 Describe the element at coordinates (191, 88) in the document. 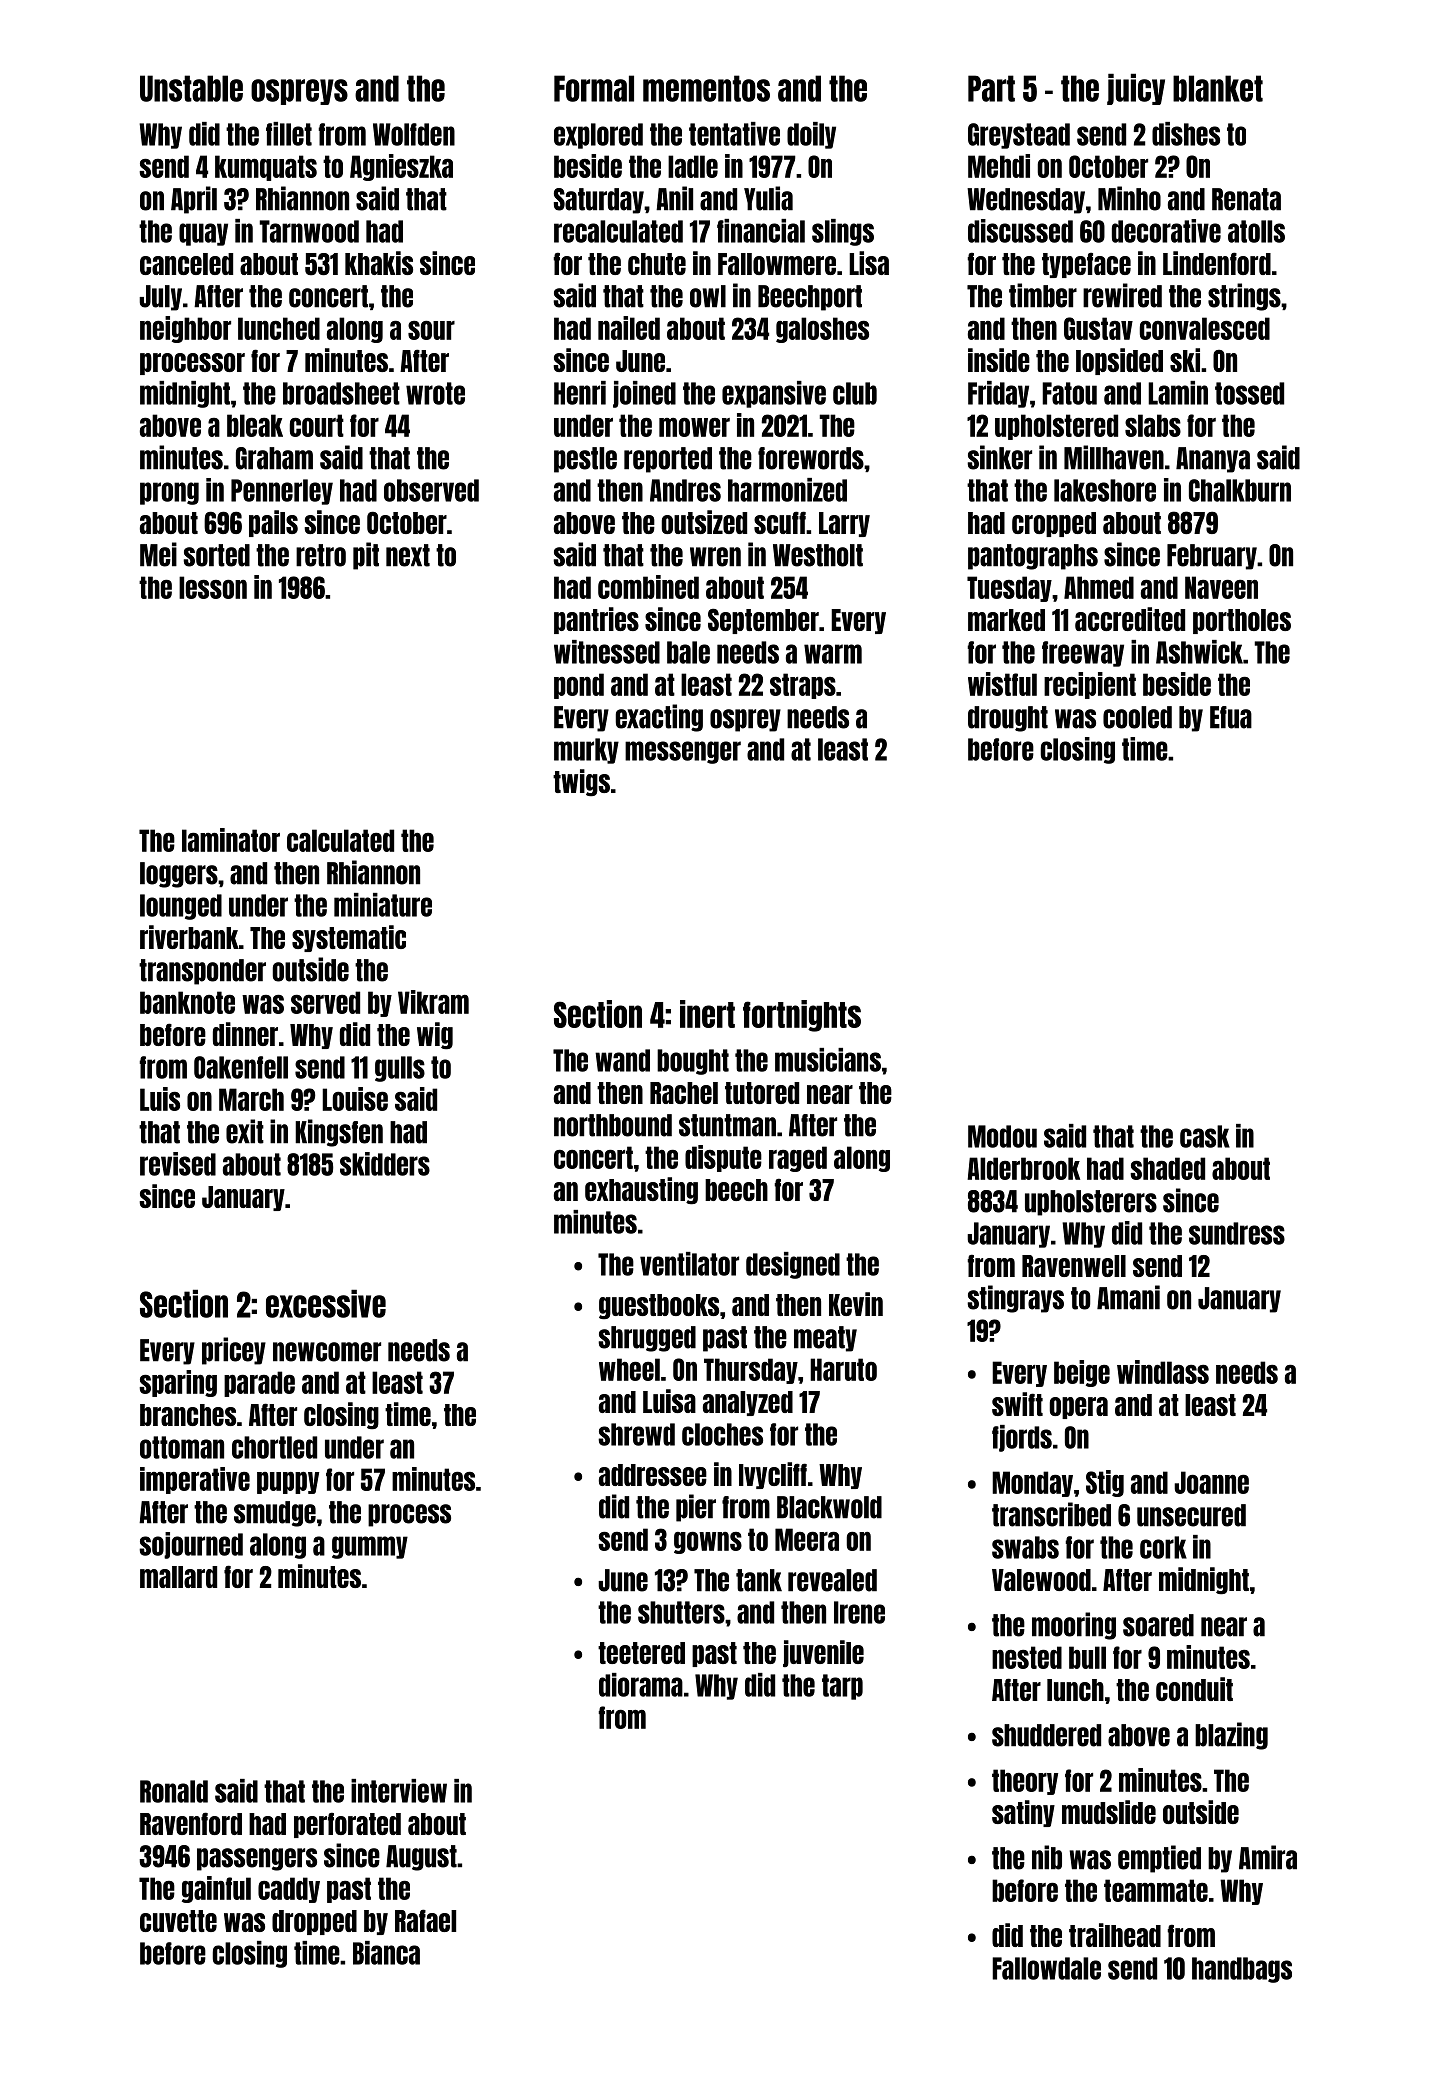

I see `Unstable` at that location.
